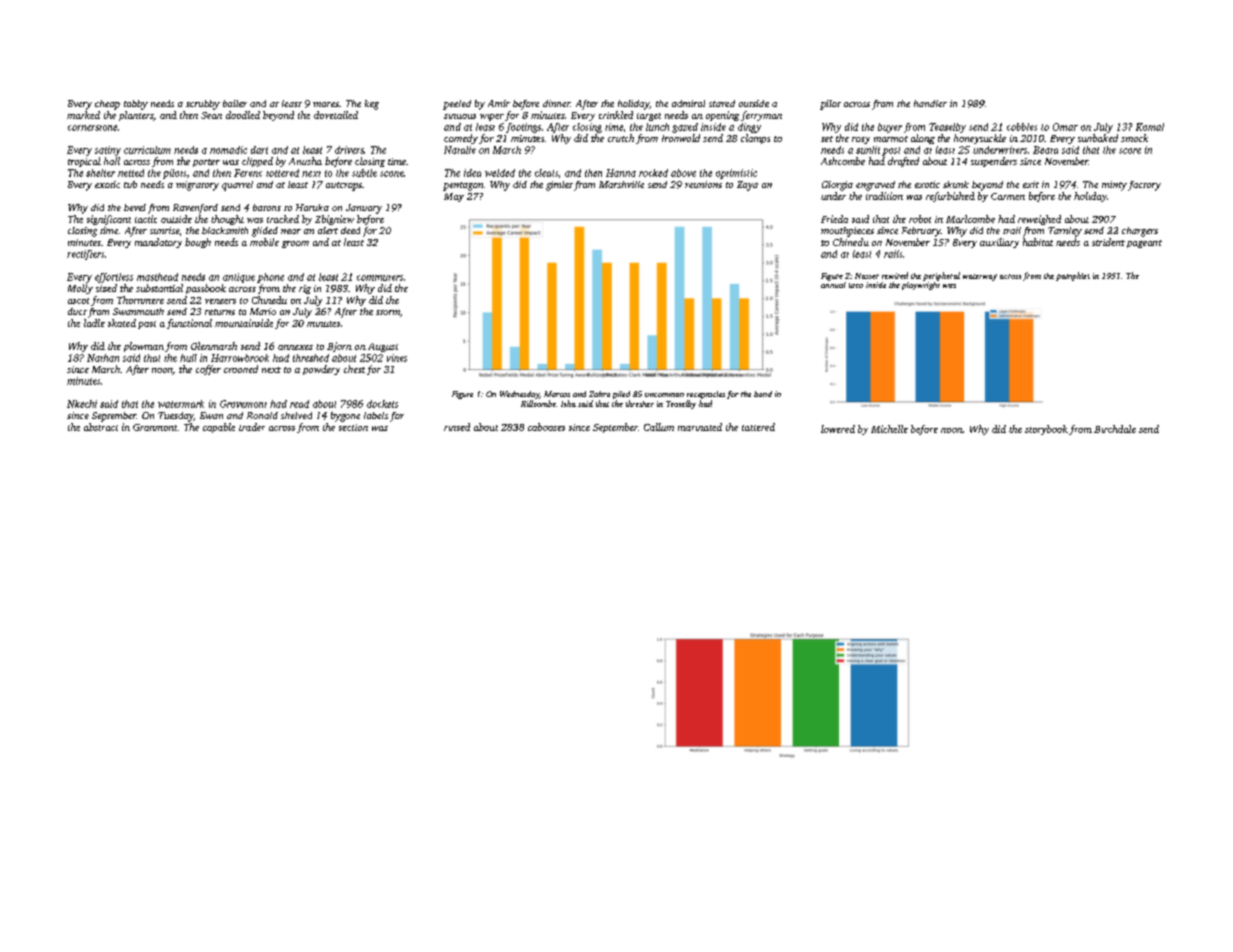 Image resolution: width=1233 pixels, height=952 pixels. What do you see at coordinates (930, 103) in the screenshot?
I see `handler` at bounding box center [930, 103].
